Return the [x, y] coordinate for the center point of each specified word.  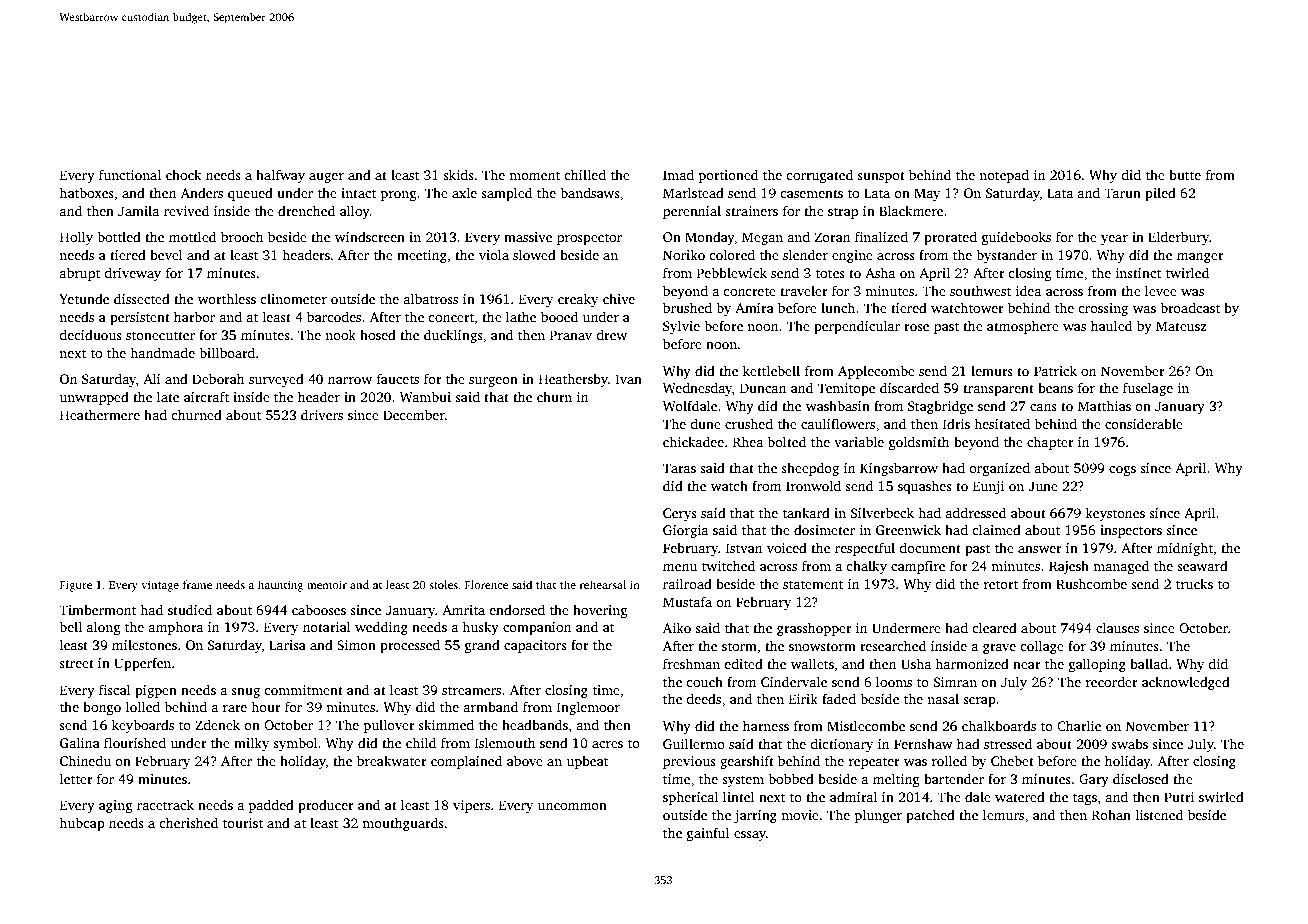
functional [130, 174]
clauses [1117, 627]
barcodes [334, 316]
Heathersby [573, 380]
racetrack [165, 804]
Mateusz [1181, 326]
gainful [708, 834]
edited [743, 663]
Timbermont [97, 609]
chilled [585, 174]
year [1114, 240]
